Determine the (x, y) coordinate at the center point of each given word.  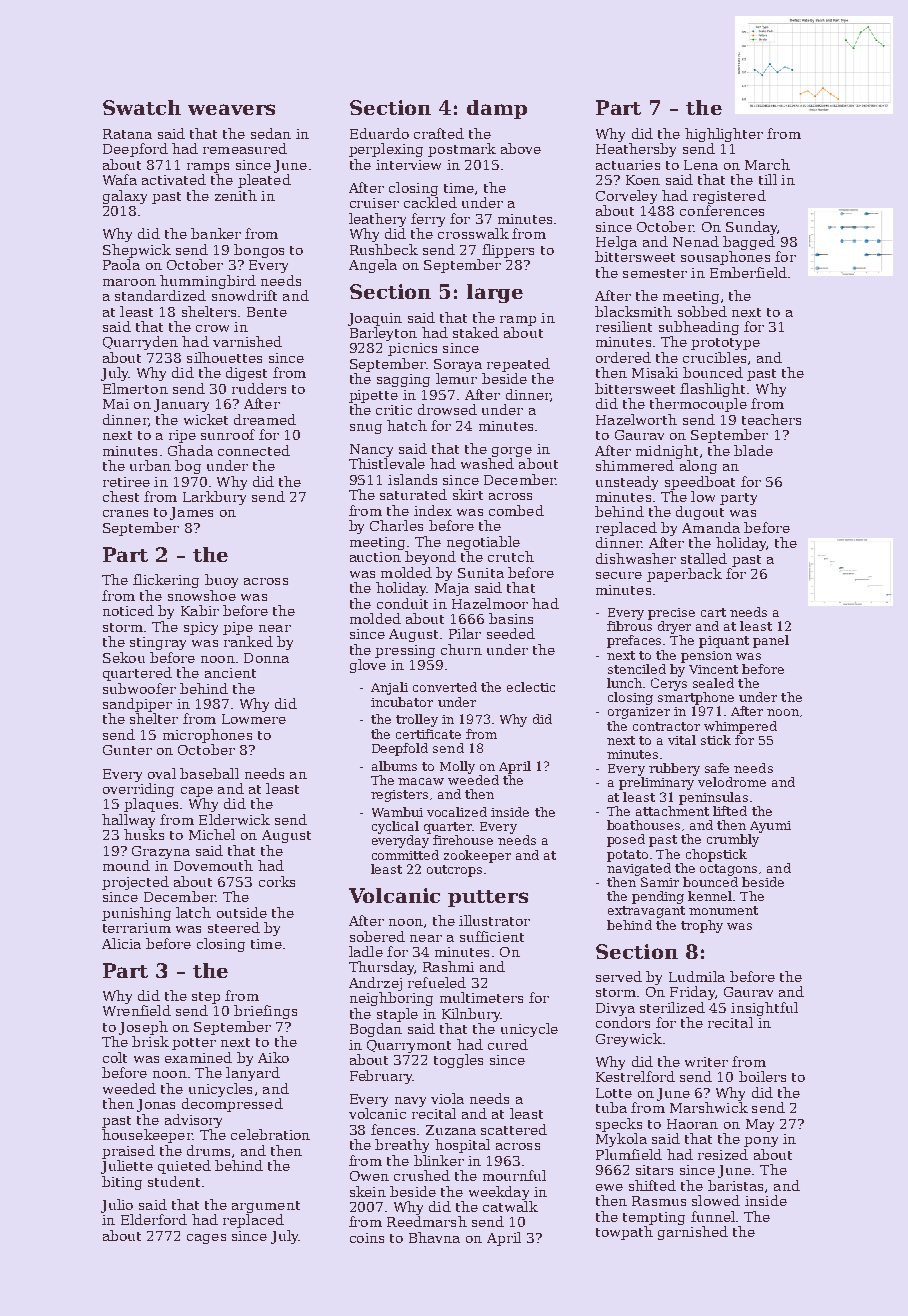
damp (497, 109)
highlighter (724, 135)
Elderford (154, 1219)
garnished (693, 1233)
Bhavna (434, 1237)
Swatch (142, 107)
